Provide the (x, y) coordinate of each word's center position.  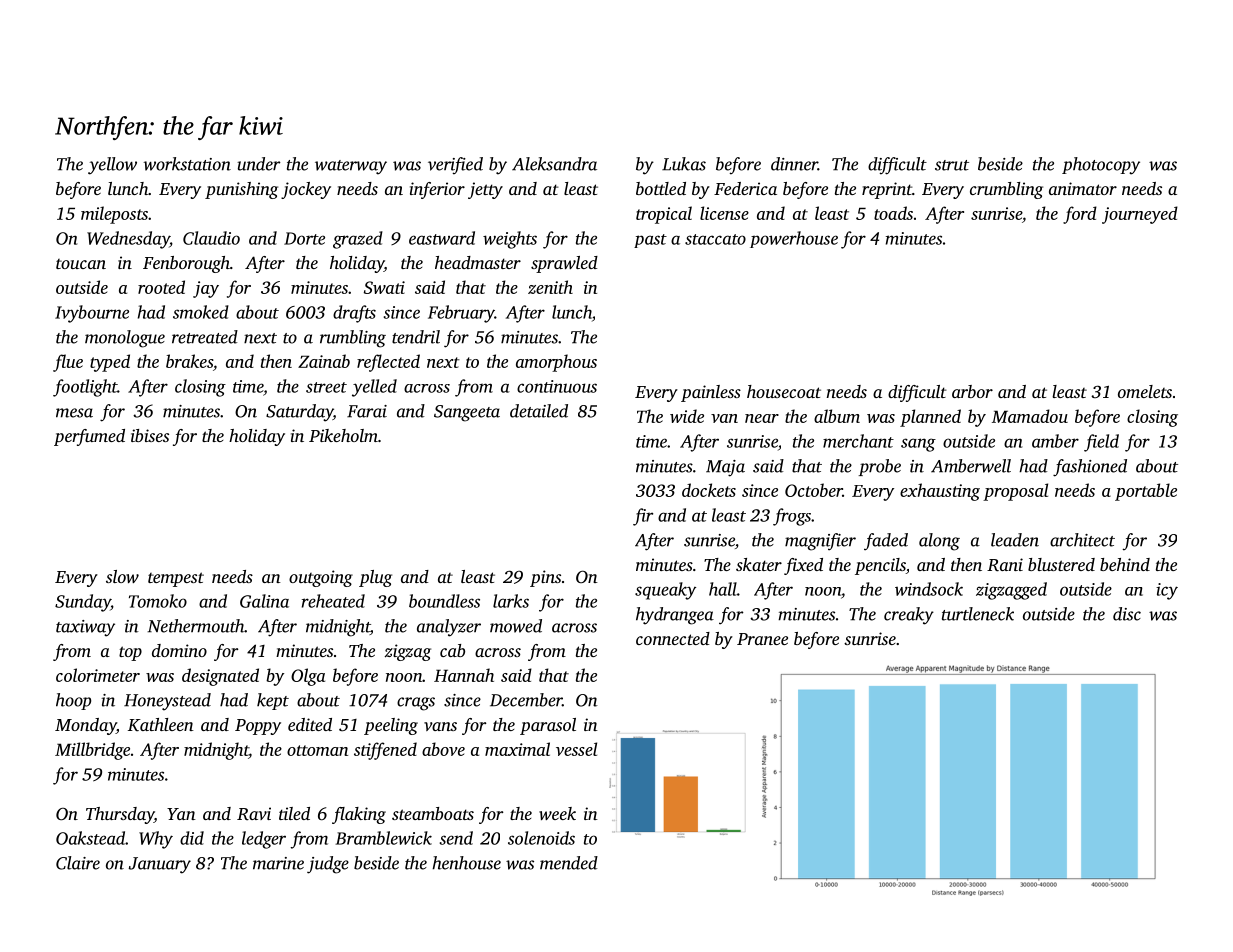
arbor (972, 391)
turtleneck (978, 614)
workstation (187, 164)
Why (156, 840)
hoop (73, 701)
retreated (205, 337)
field (1101, 443)
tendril (416, 337)
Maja (725, 468)
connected (673, 638)
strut (952, 165)
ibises (150, 435)
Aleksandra (554, 164)
